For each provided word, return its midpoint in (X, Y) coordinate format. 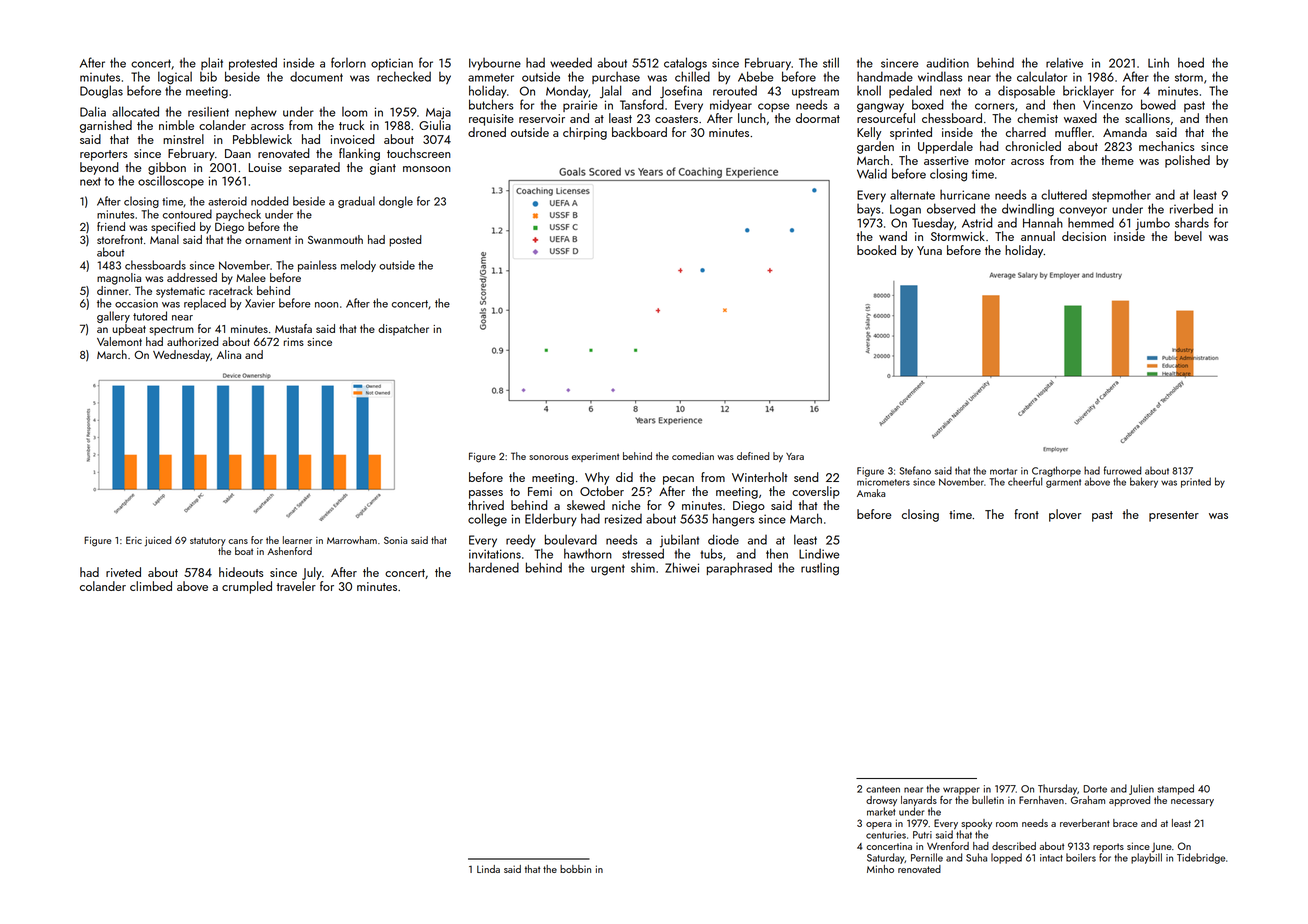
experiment (595, 457)
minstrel (183, 139)
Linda (488, 869)
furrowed (1123, 470)
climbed (151, 586)
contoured (187, 214)
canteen (883, 789)
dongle (396, 202)
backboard (639, 132)
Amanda (1125, 132)
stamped (1176, 789)
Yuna (929, 250)
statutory (208, 541)
